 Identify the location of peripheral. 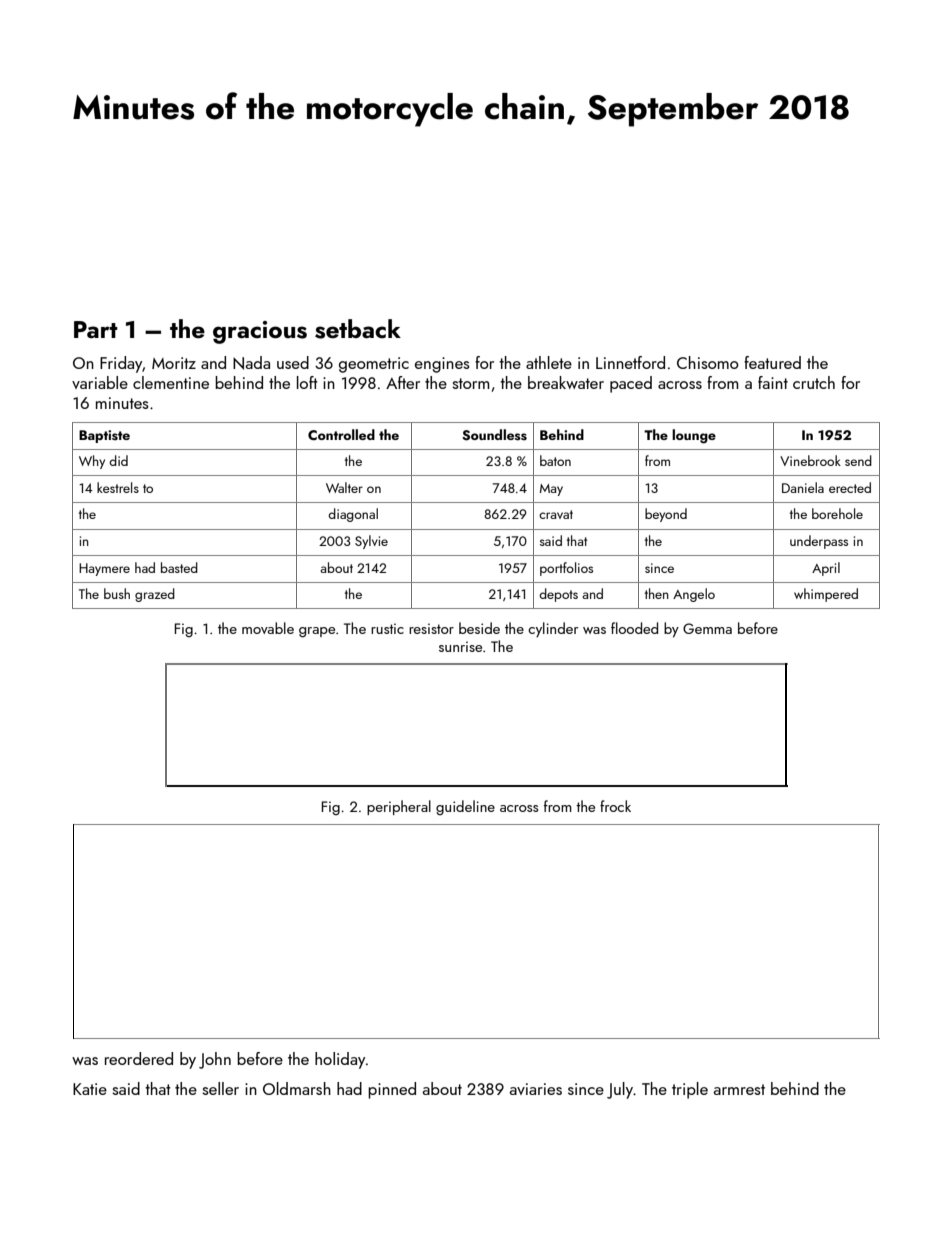
(399, 807).
